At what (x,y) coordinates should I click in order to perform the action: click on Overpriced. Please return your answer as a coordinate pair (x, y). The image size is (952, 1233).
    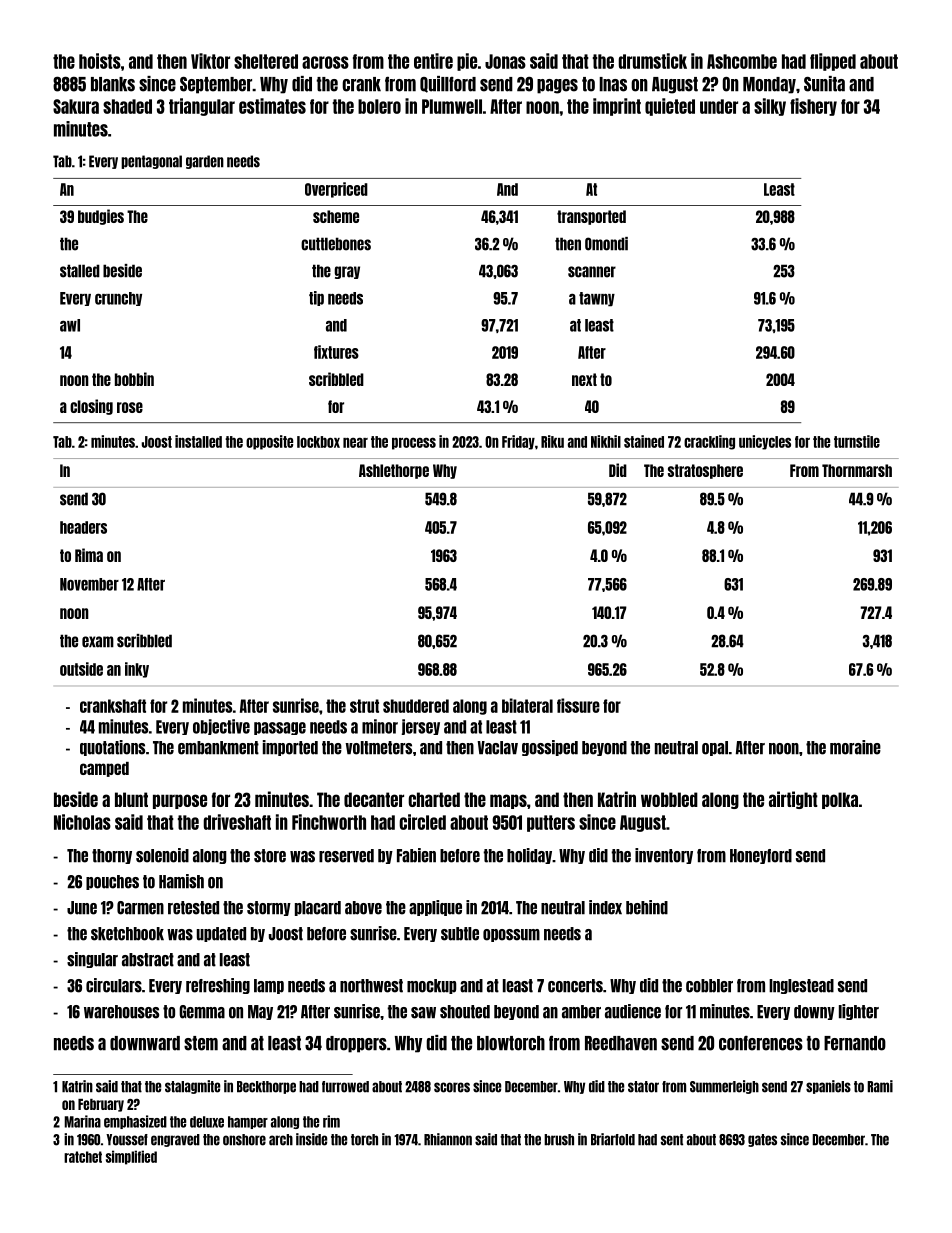
    Looking at the image, I should click on (336, 190).
